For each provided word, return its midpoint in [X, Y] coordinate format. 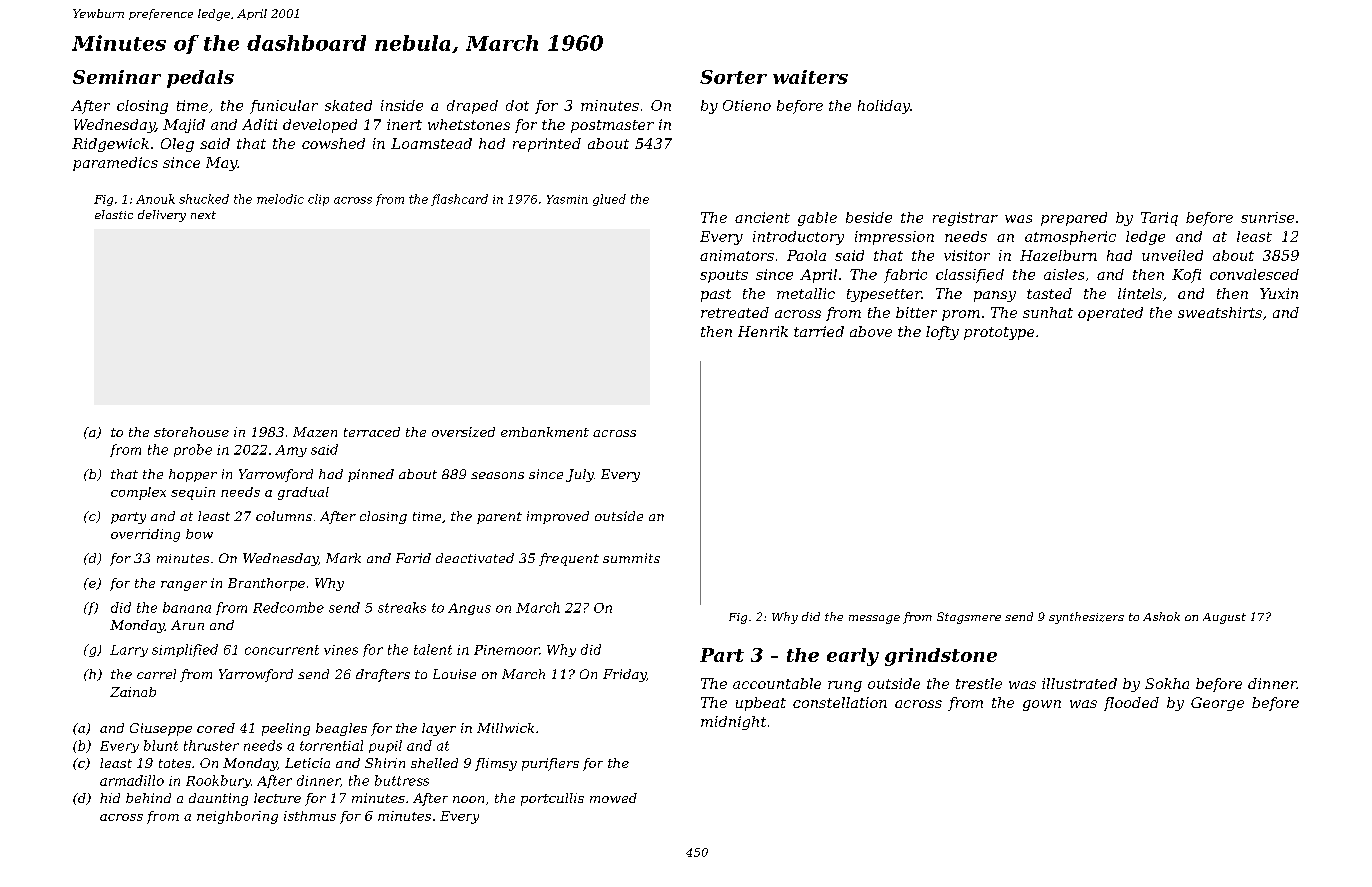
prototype [999, 333]
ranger [184, 586]
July [580, 475]
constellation [840, 702]
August [1224, 618]
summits [631, 558]
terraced [372, 432]
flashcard [459, 200]
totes [175, 763]
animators [737, 255]
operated [1110, 314]
